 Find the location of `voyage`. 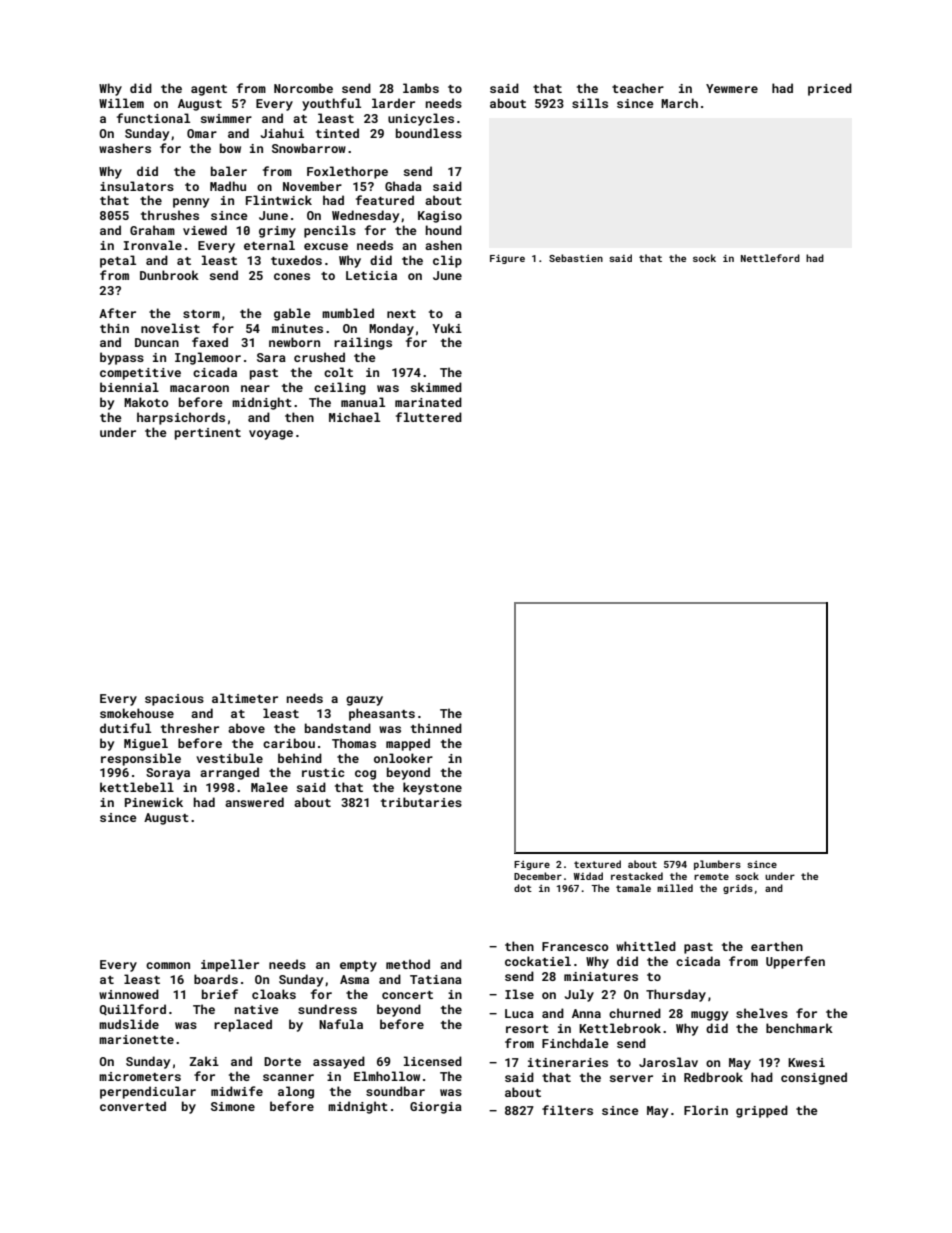

voyage is located at coordinates (271, 435).
